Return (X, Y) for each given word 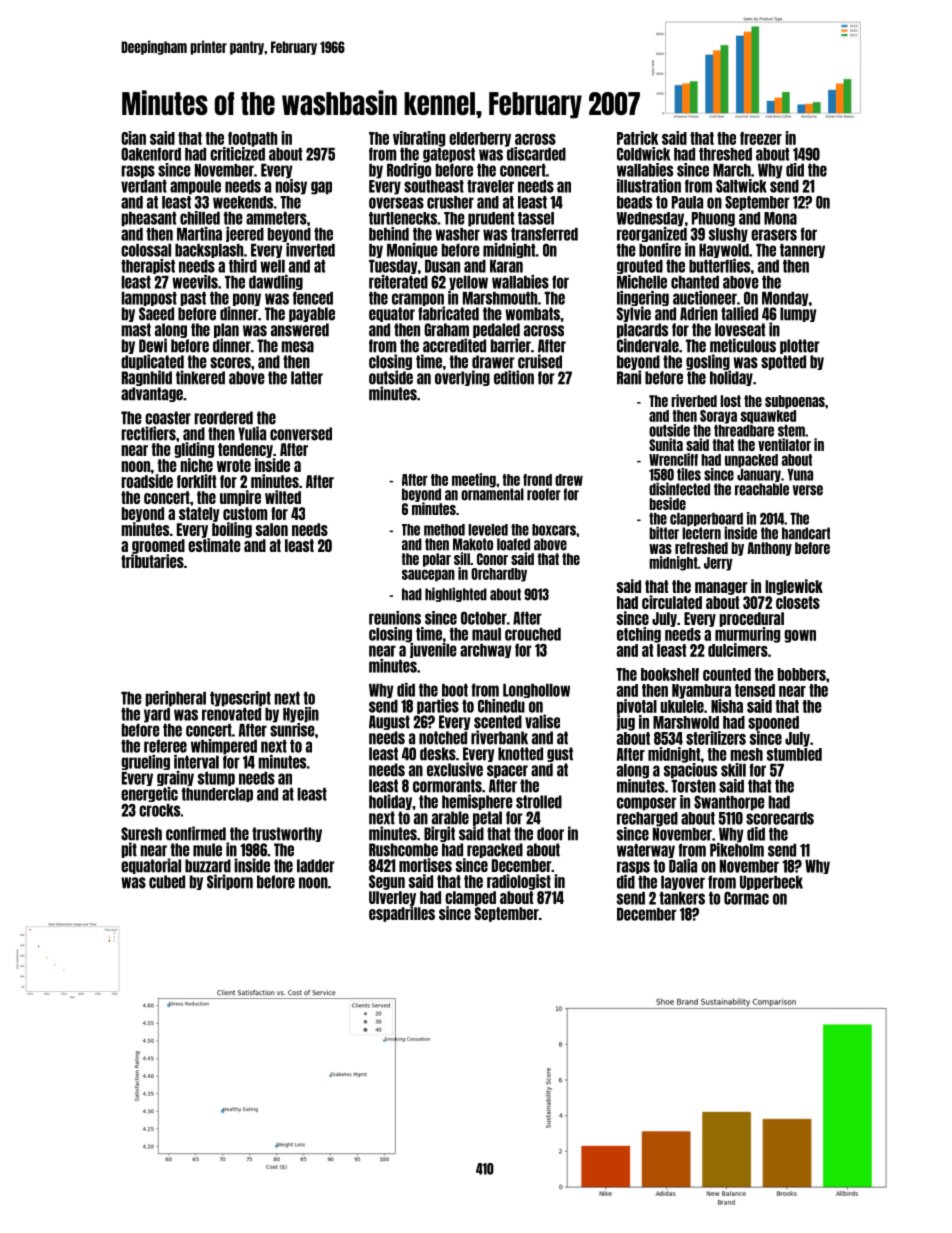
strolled (539, 802)
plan (226, 330)
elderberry (480, 139)
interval (196, 762)
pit (129, 850)
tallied (739, 313)
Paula (687, 202)
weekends (243, 202)
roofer (544, 494)
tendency (245, 450)
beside (667, 503)
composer (647, 804)
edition (514, 377)
